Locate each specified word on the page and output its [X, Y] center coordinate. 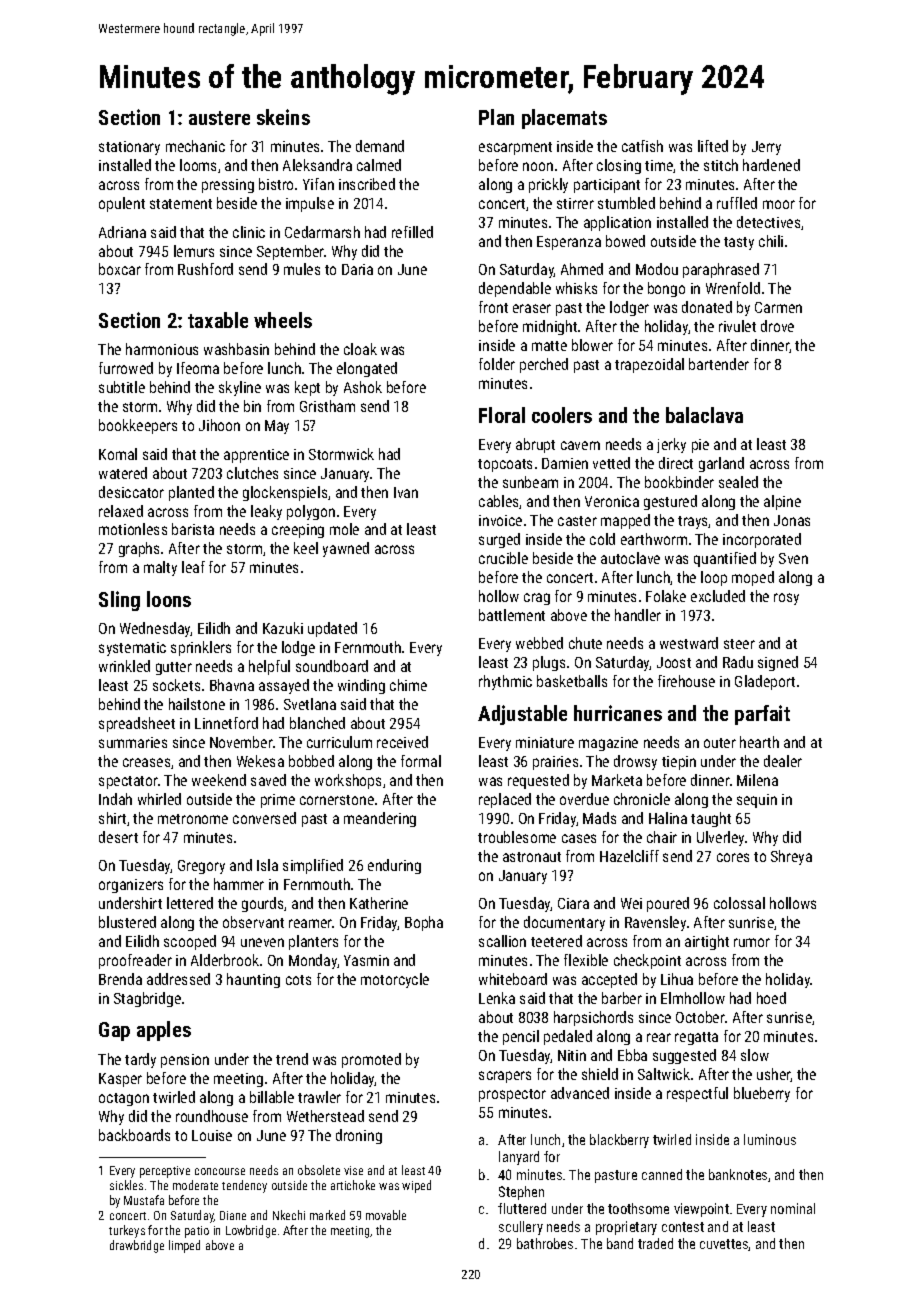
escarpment [515, 148]
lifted [713, 146]
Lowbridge [251, 1231]
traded [655, 1243]
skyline [240, 388]
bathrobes [545, 1243]
